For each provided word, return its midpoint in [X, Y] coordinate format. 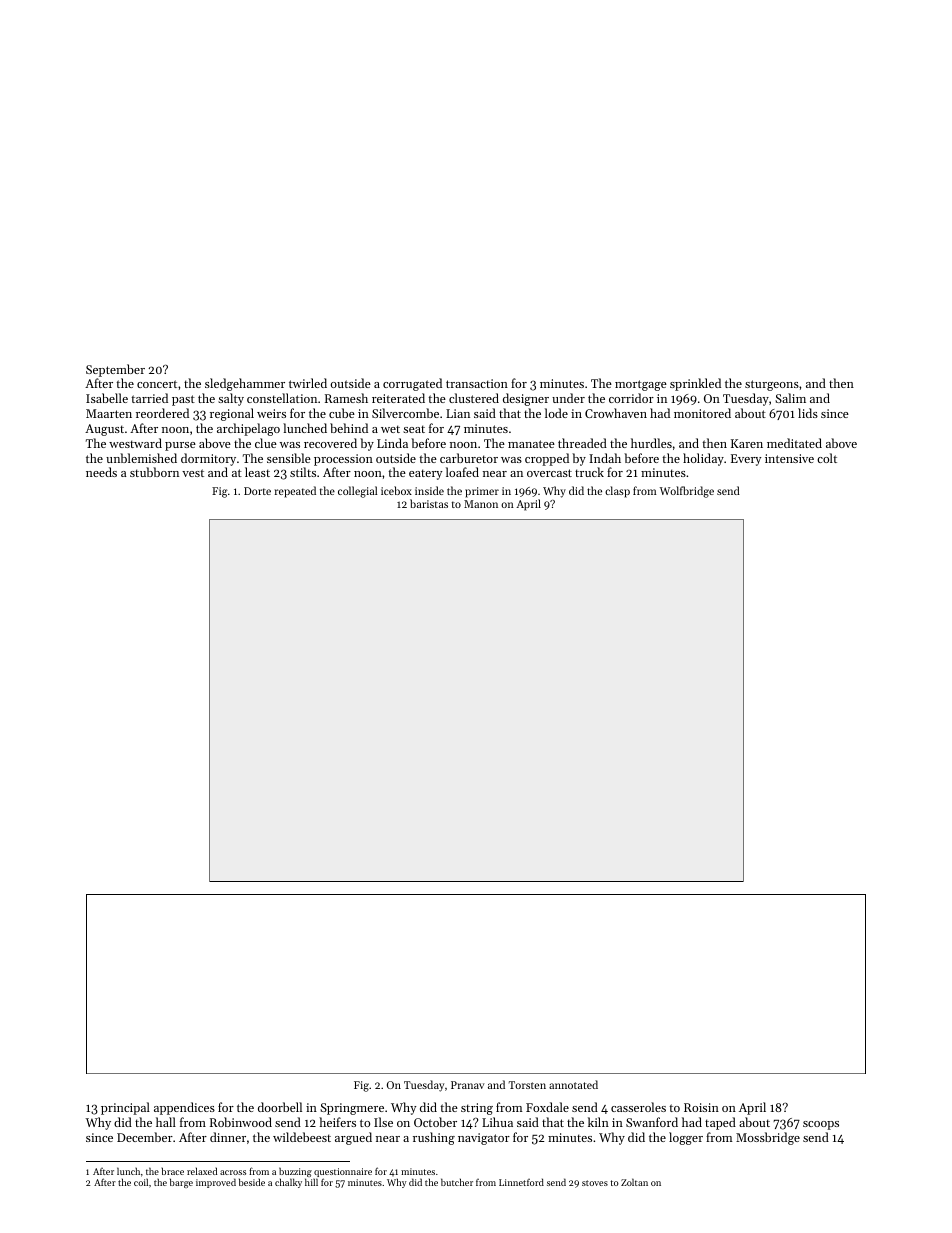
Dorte [257, 491]
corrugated [412, 384]
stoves [595, 1183]
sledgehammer [245, 384]
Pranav [468, 1085]
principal [125, 1108]
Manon [481, 504]
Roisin [701, 1107]
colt [827, 458]
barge [181, 1183]
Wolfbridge [687, 492]
